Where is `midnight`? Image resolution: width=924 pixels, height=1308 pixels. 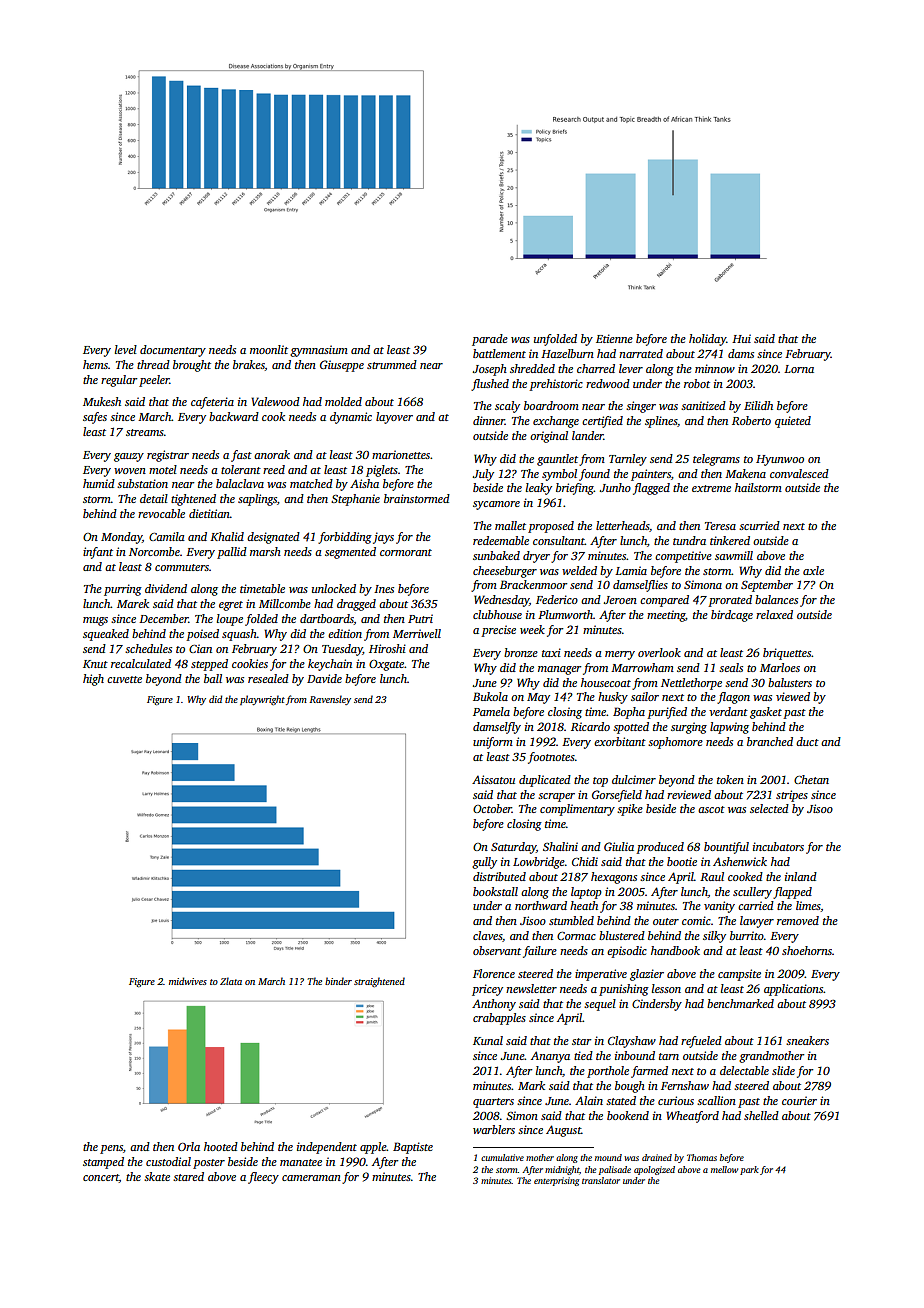 midnight is located at coordinates (562, 1170).
